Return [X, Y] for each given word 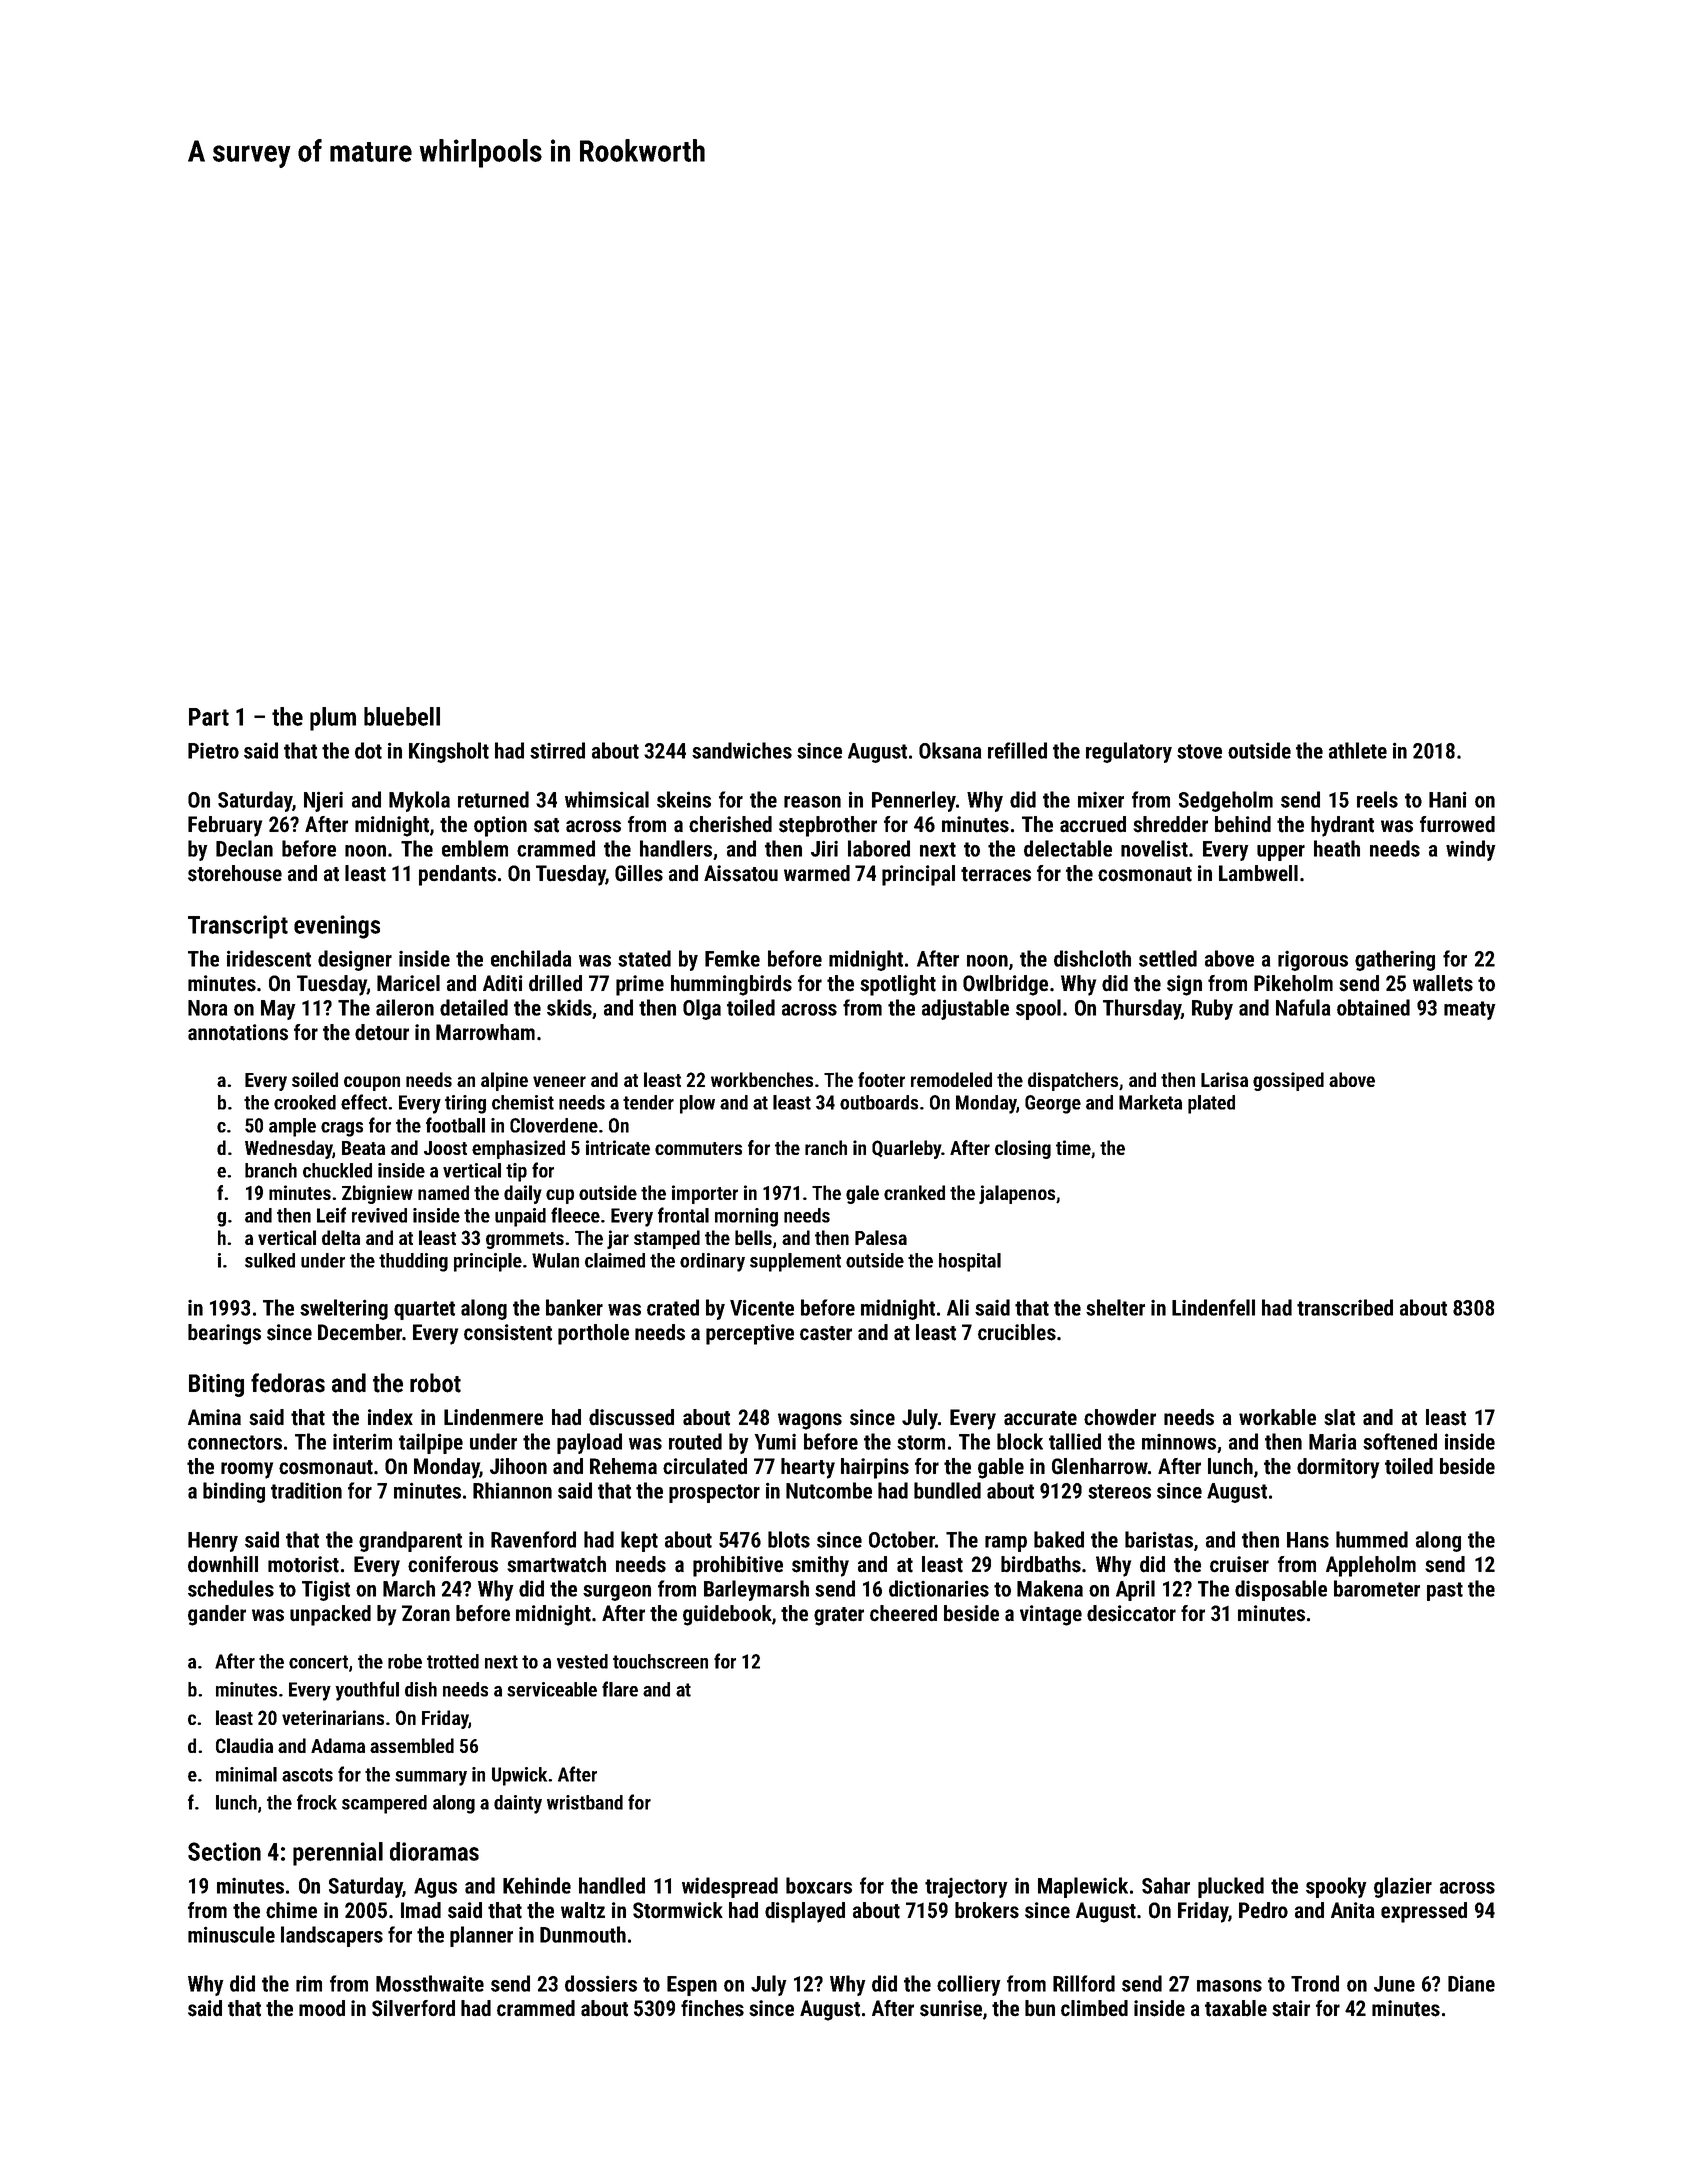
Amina [214, 1417]
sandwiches [742, 750]
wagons [810, 1421]
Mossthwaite [430, 1983]
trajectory [966, 1887]
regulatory [1129, 752]
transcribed [1345, 1307]
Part [209, 717]
